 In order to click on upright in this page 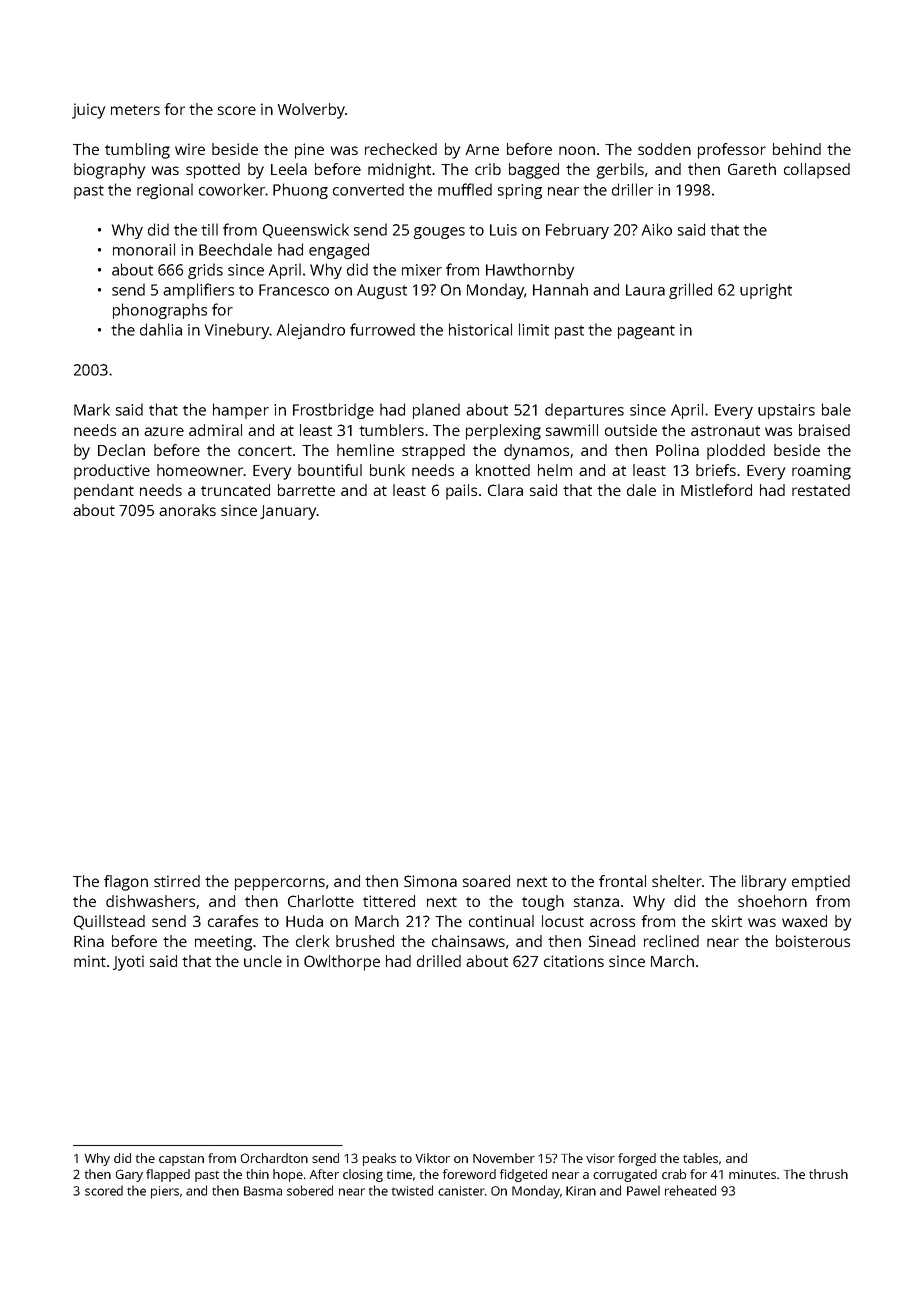, I will do `click(766, 291)`.
